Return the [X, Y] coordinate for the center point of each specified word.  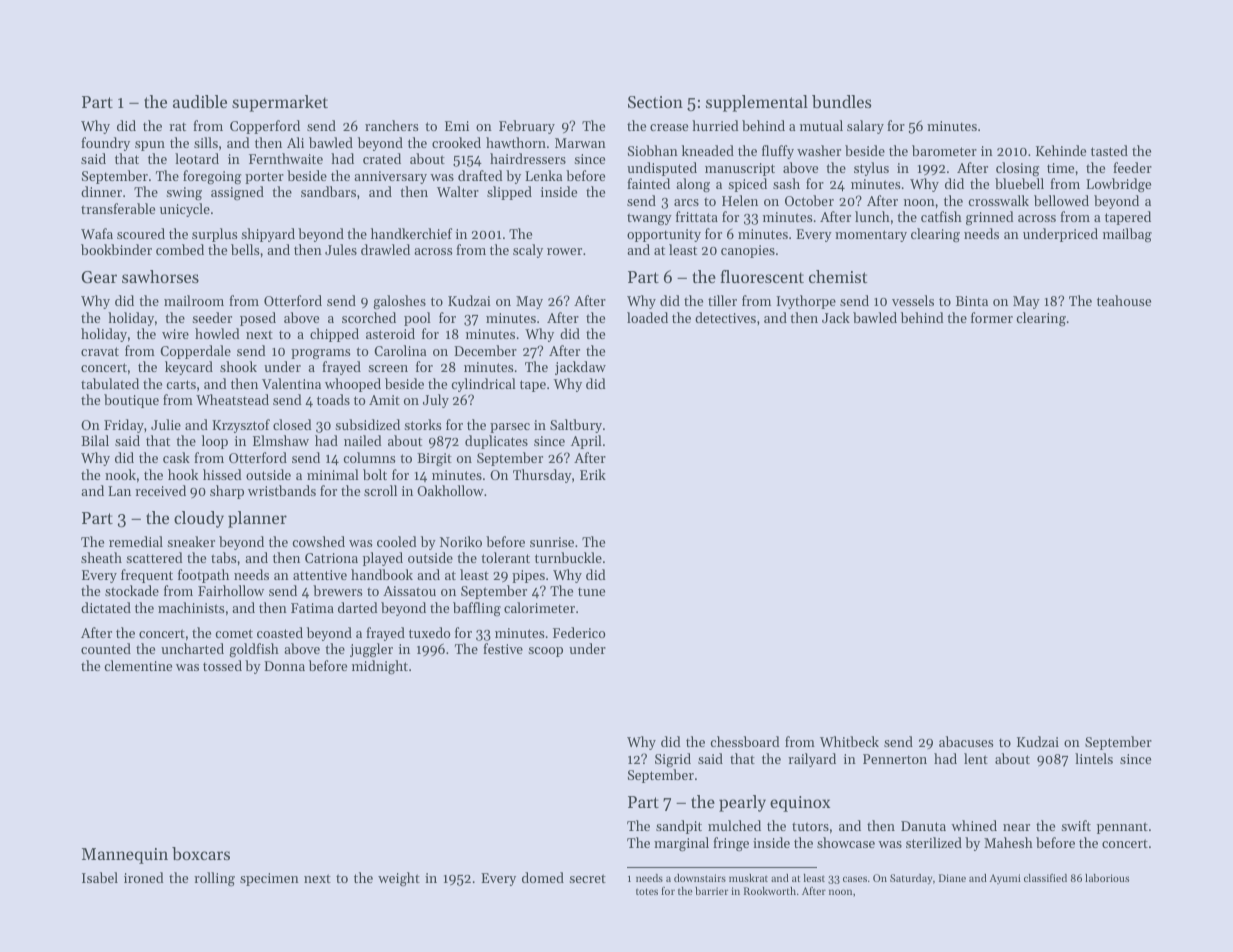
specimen [269, 879]
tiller [722, 300]
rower [564, 251]
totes [647, 891]
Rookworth [770, 891]
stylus [871, 169]
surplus [214, 235]
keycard [189, 368]
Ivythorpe [806, 302]
